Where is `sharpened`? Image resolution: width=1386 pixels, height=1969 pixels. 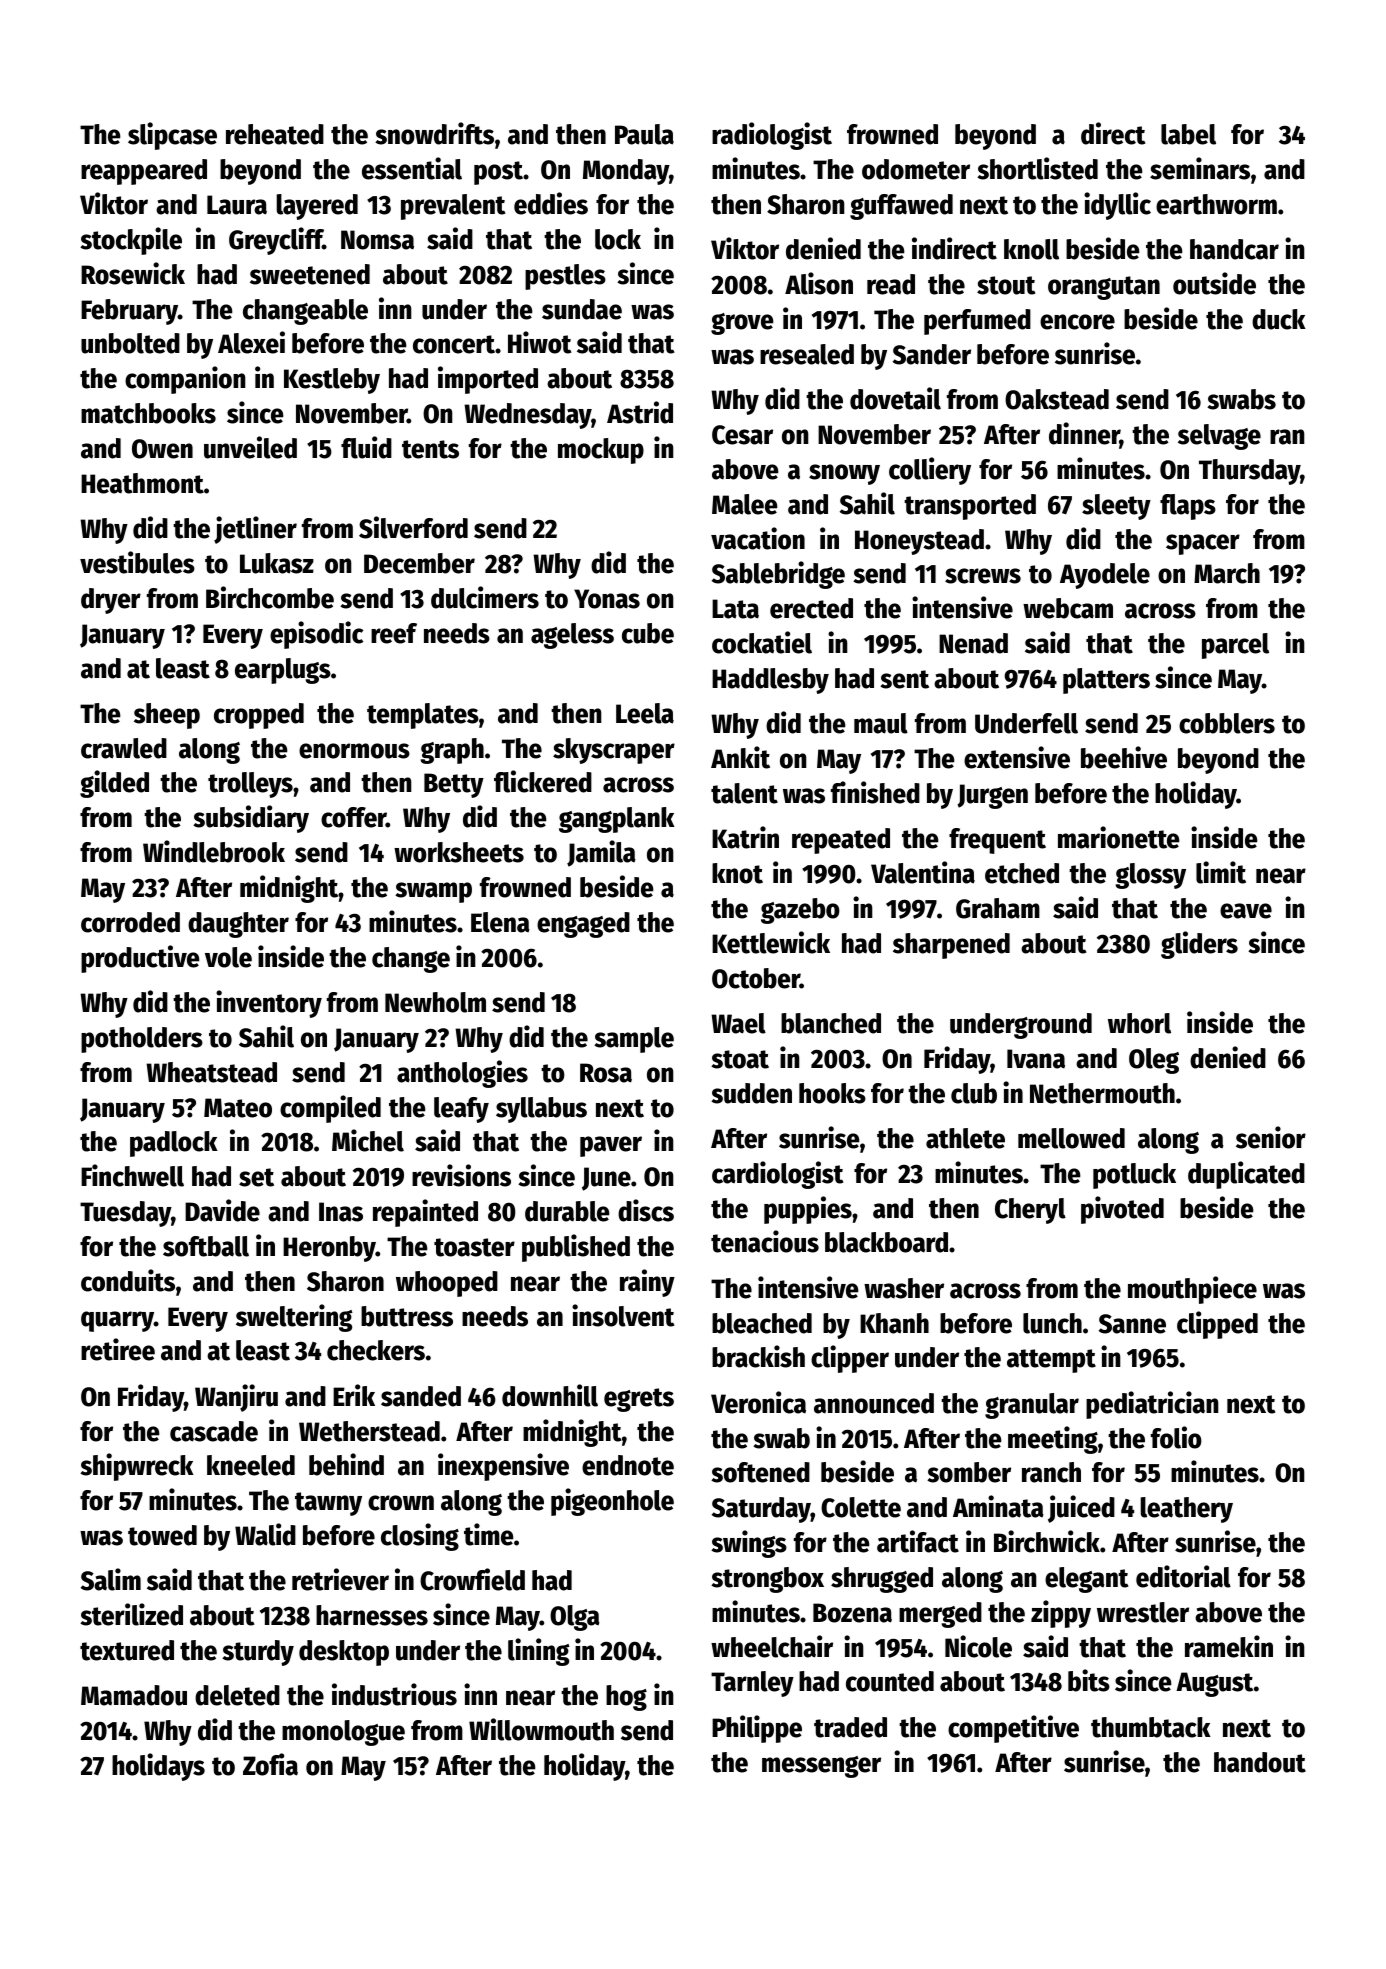 sharpened is located at coordinates (951, 946).
